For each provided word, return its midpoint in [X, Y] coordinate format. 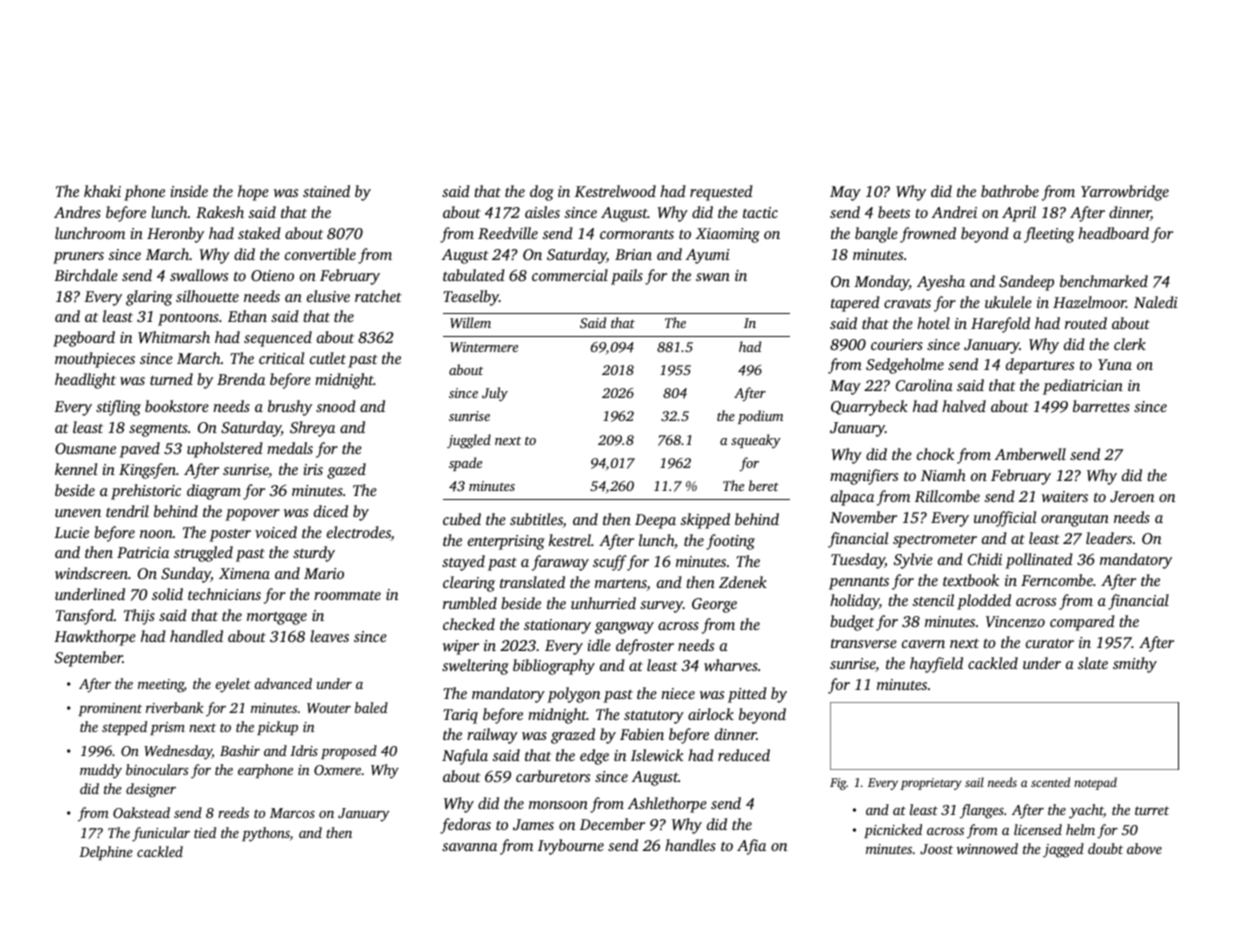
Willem [470, 322]
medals [290, 448]
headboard [1113, 233]
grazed [573, 736]
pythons [266, 834]
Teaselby [471, 298]
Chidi [985, 559]
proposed [349, 752]
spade [465, 464]
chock [935, 454]
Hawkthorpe [95, 638]
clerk [1130, 344]
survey [661, 607]
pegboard [84, 339]
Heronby [175, 235]
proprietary [931, 784]
